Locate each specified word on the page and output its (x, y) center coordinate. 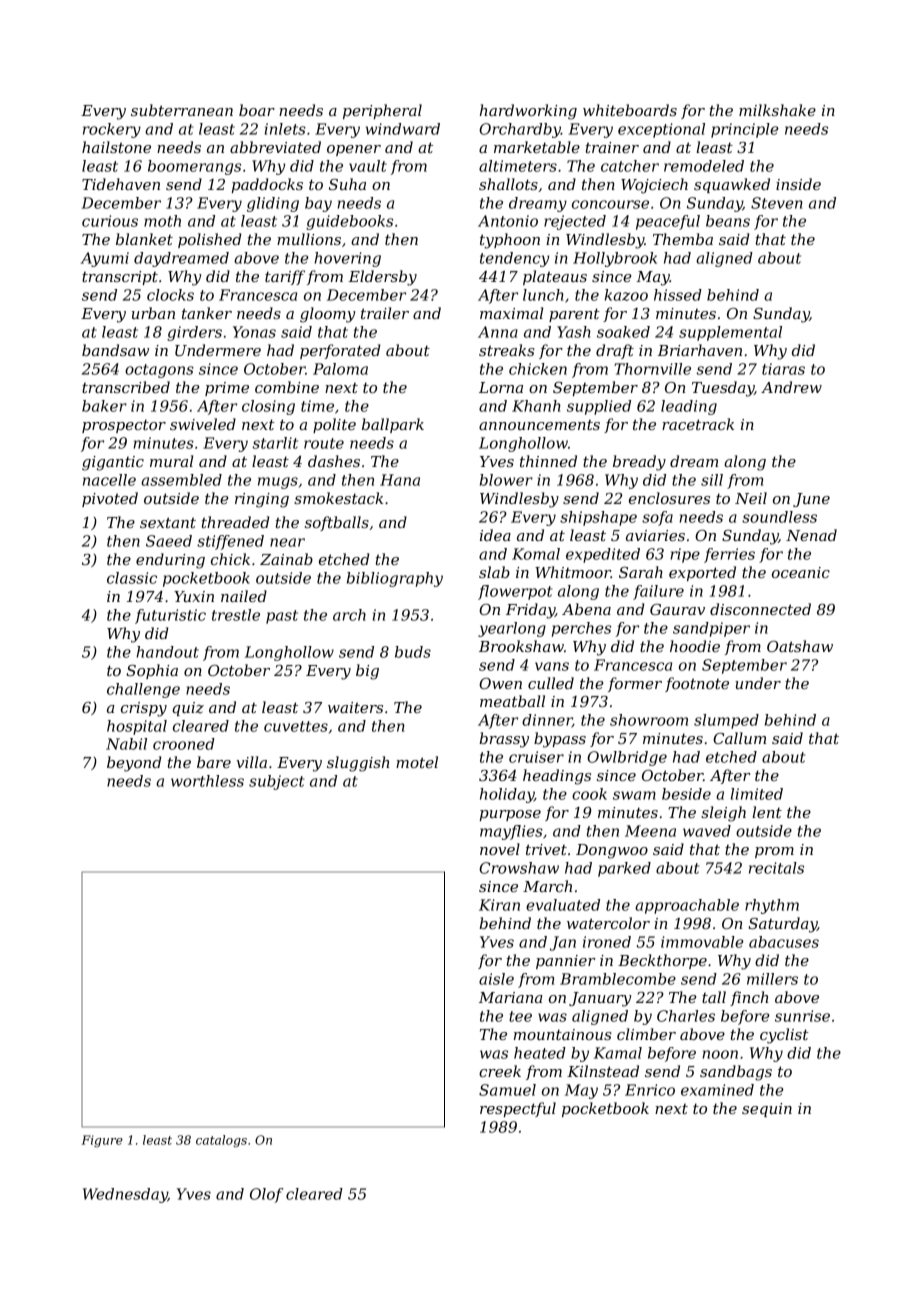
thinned (548, 461)
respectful (518, 1109)
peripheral (382, 111)
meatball (512, 701)
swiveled (203, 424)
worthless (207, 781)
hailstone (116, 147)
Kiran (499, 905)
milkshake (777, 110)
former (635, 684)
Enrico (650, 1090)
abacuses (784, 942)
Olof (266, 1195)
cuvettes (296, 726)
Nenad (811, 535)
